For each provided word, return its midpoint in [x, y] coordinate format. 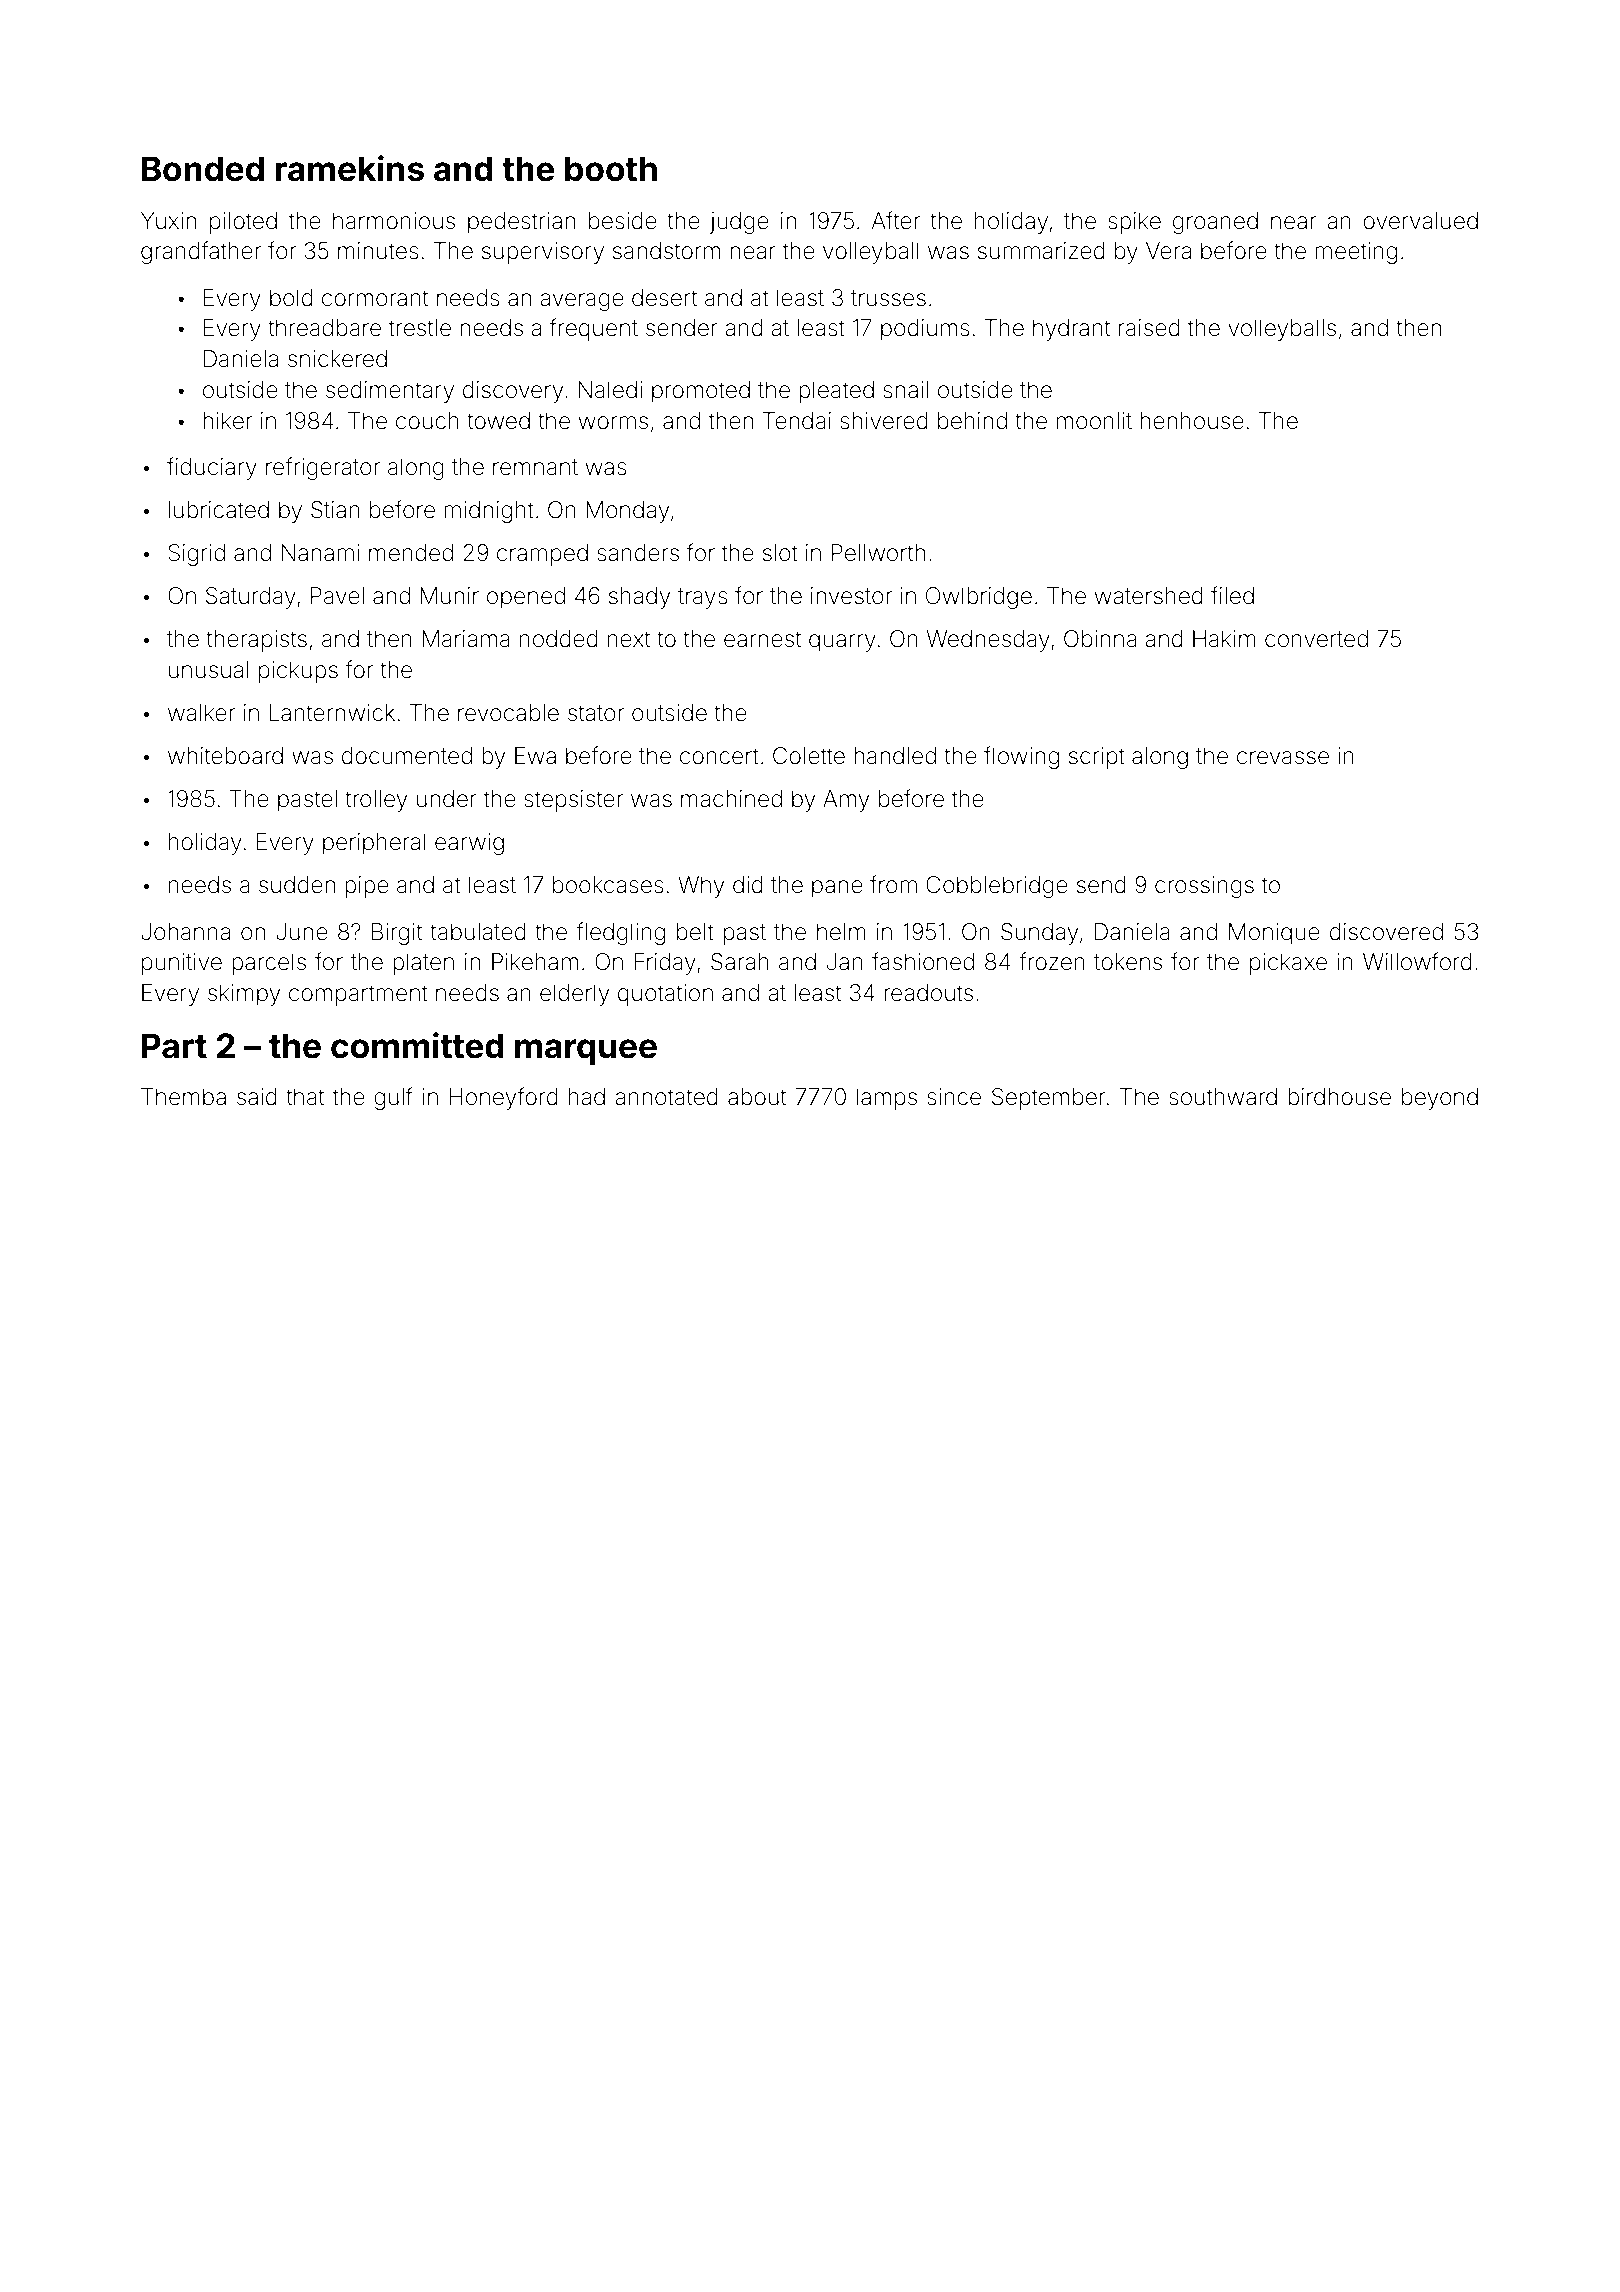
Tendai [797, 421]
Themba [183, 1097]
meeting [1356, 253]
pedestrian [521, 223]
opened [526, 598]
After [896, 220]
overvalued [1420, 221]
